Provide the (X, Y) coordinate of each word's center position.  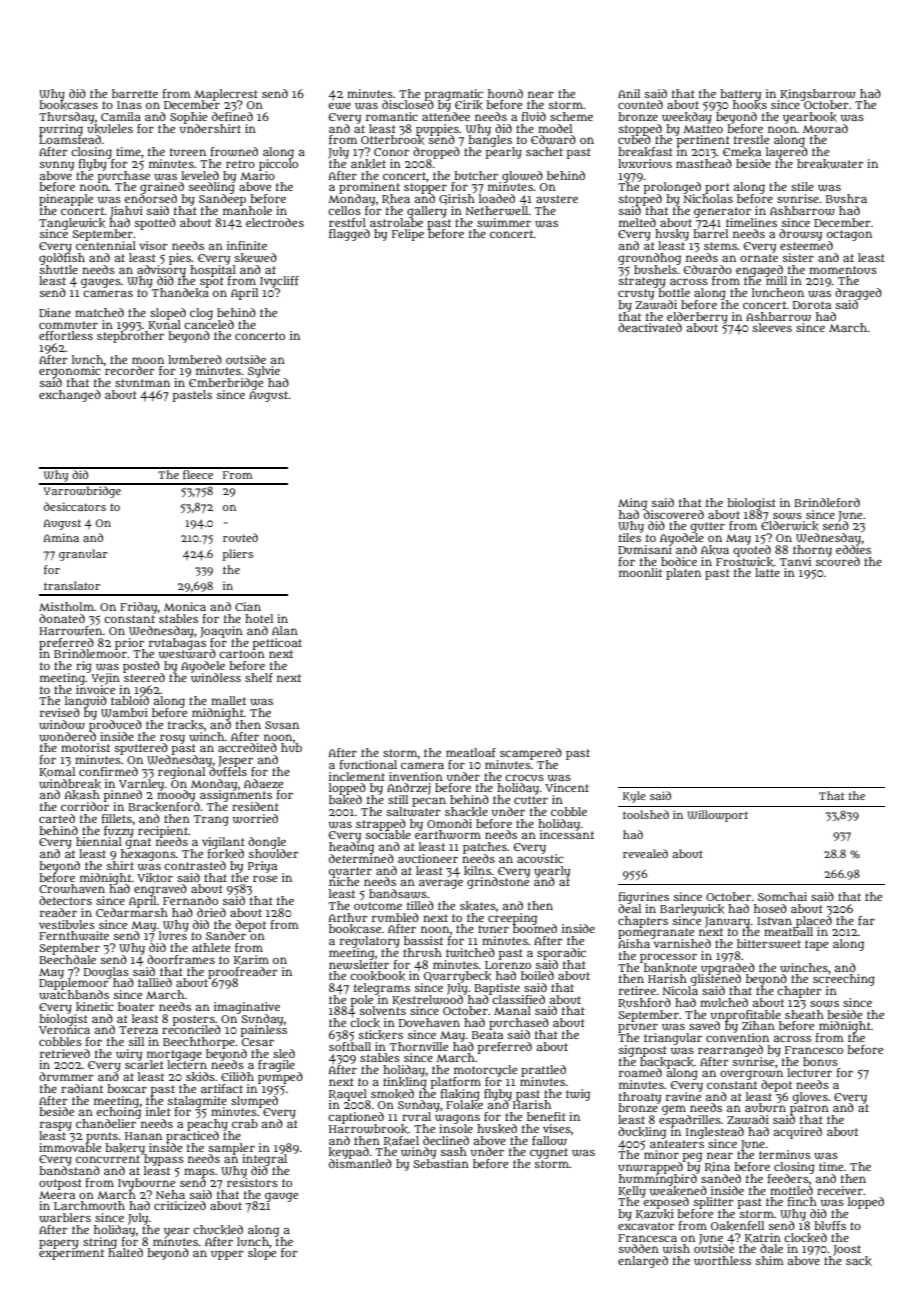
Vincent (567, 787)
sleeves (772, 327)
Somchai (782, 896)
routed (240, 537)
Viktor (155, 878)
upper (227, 1255)
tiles (630, 537)
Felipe (408, 235)
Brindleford (827, 502)
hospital (213, 270)
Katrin (763, 1238)
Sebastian (441, 1163)
